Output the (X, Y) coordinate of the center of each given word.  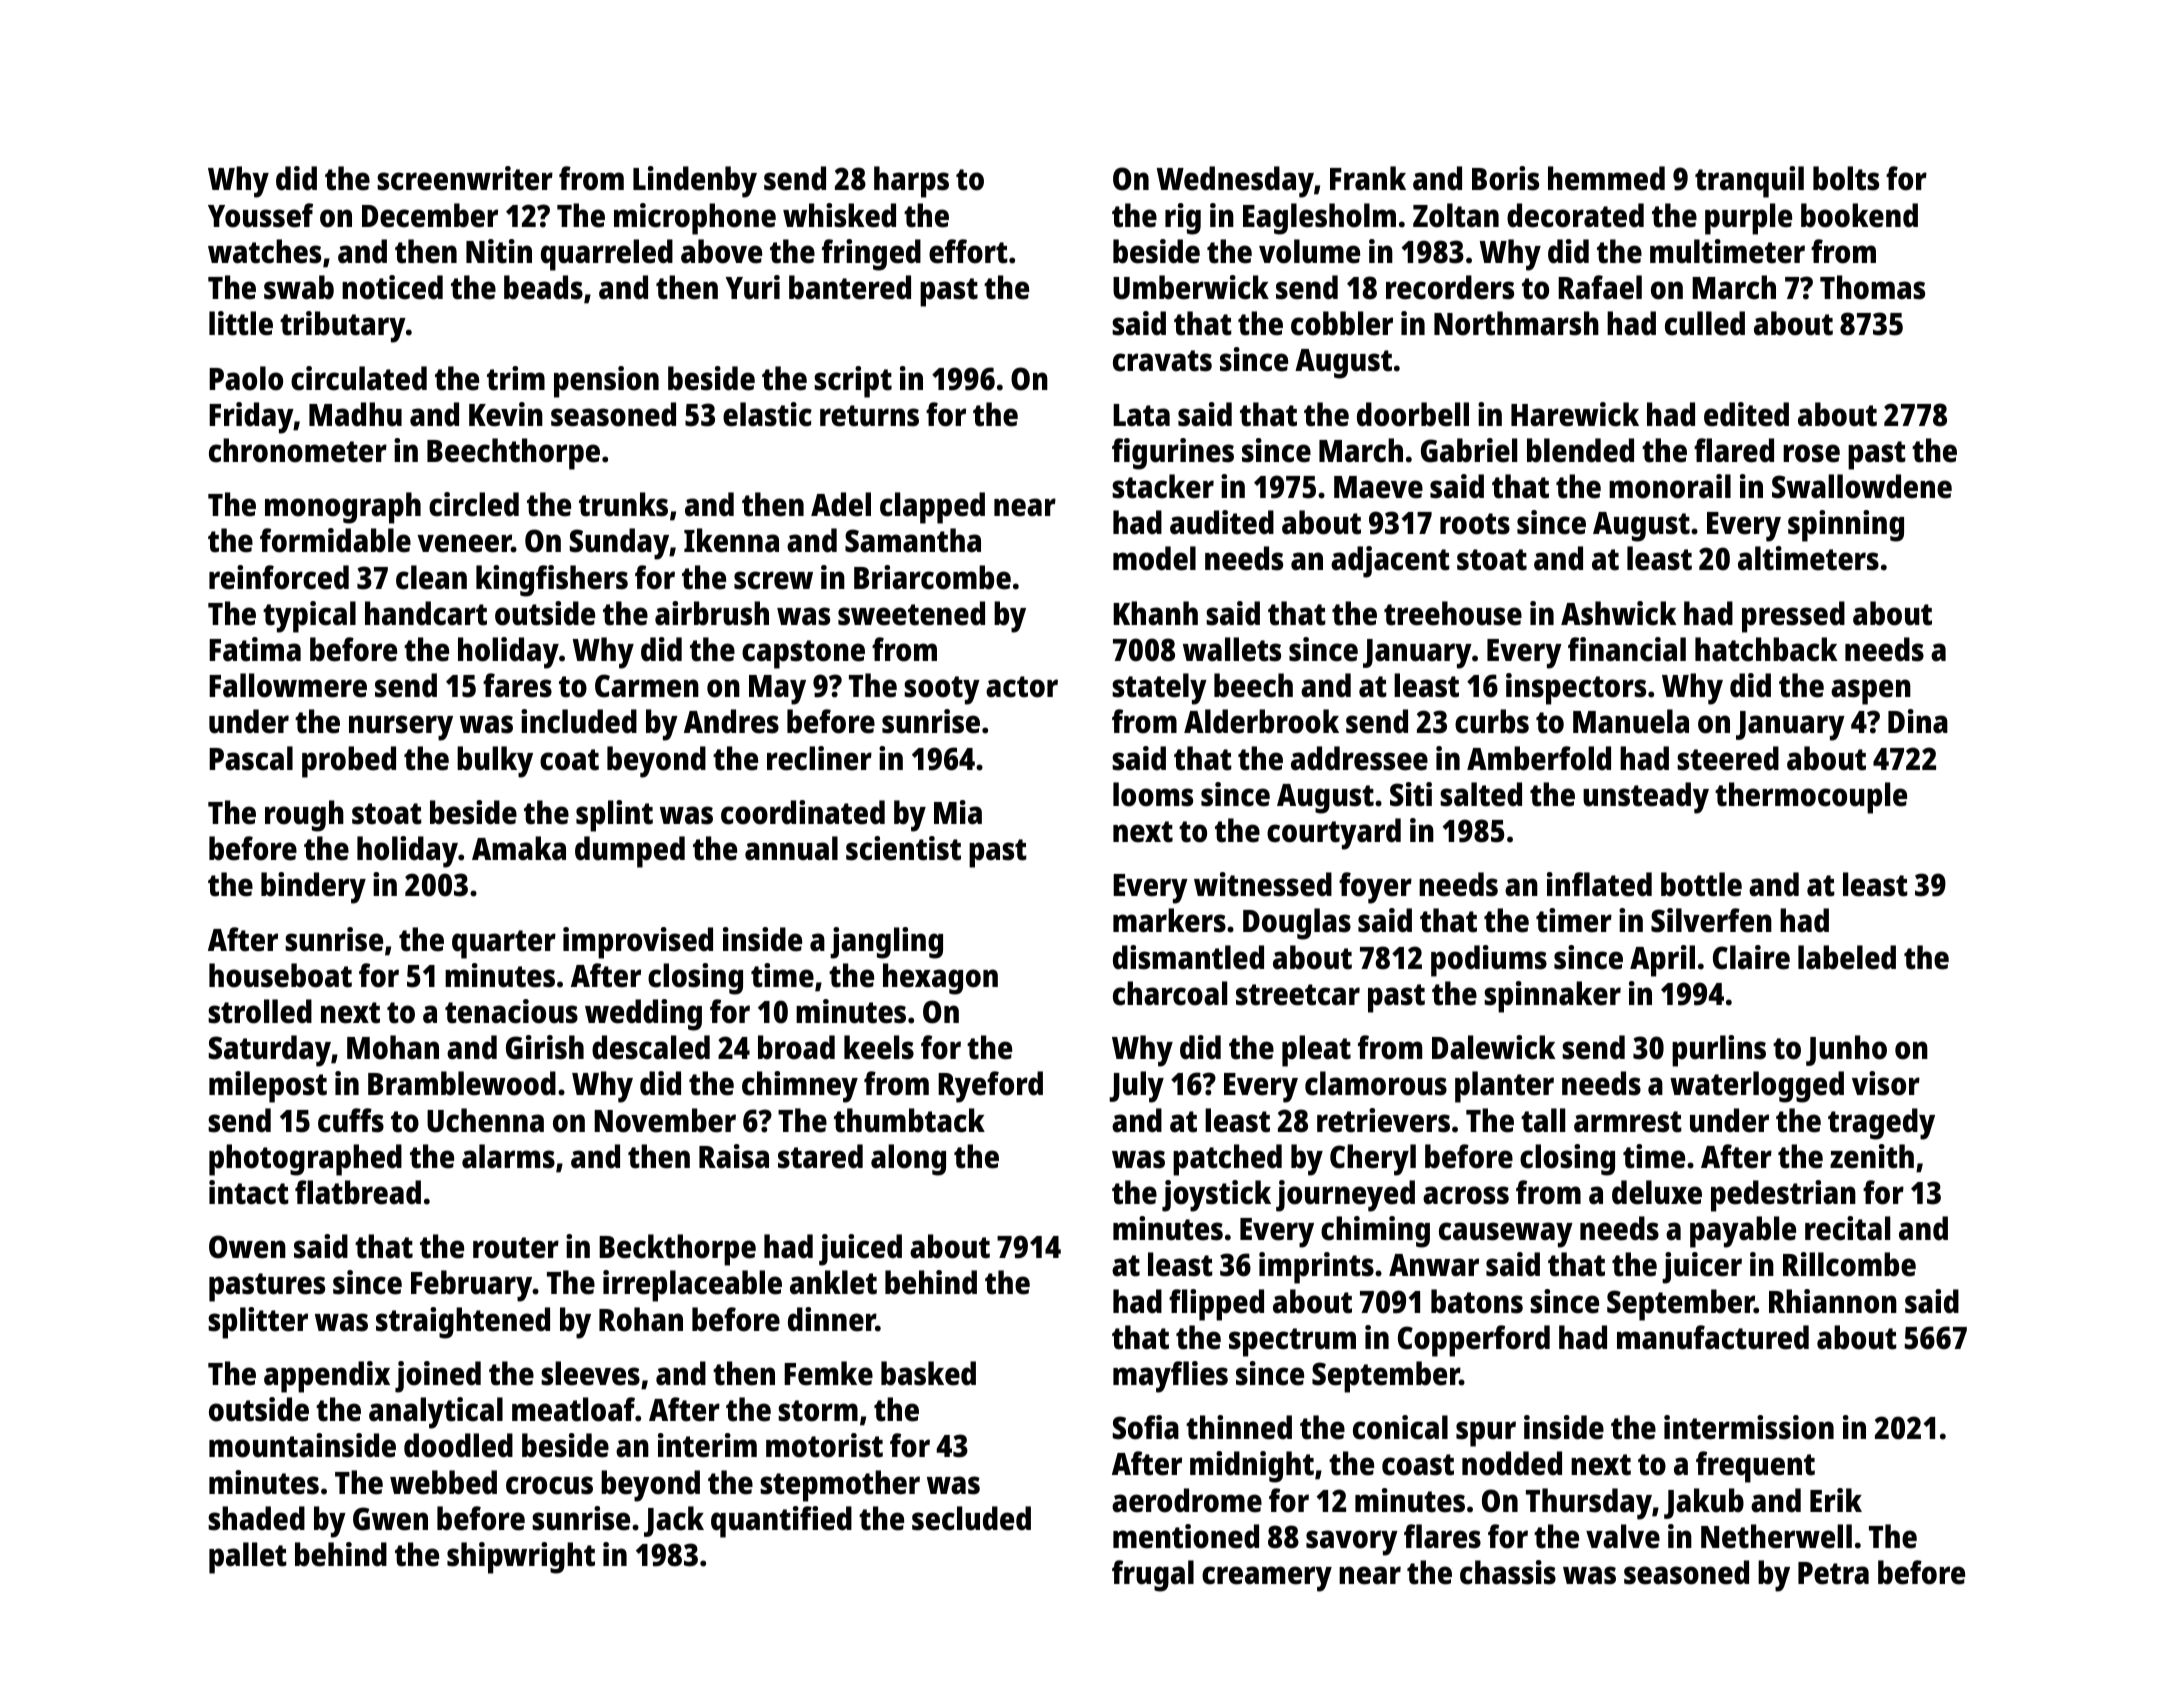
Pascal (251, 758)
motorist (824, 1445)
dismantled (1188, 957)
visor (1886, 1083)
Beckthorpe (677, 1250)
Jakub (1704, 1503)
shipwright (521, 1558)
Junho (1846, 1050)
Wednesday (1235, 182)
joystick (1216, 1196)
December (430, 215)
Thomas (1872, 287)
